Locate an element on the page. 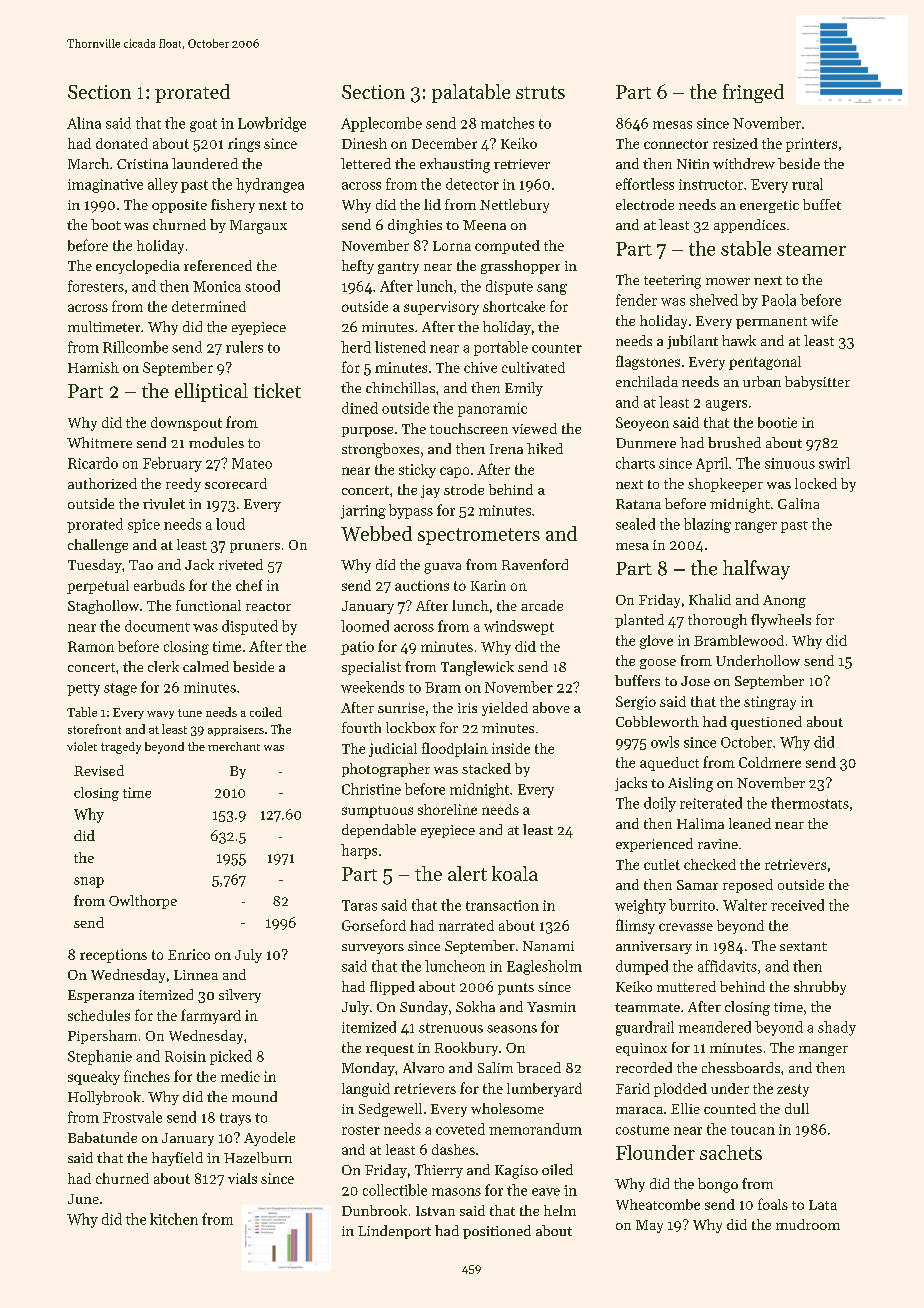 The height and width of the page is (1308, 924). punts is located at coordinates (516, 989).
